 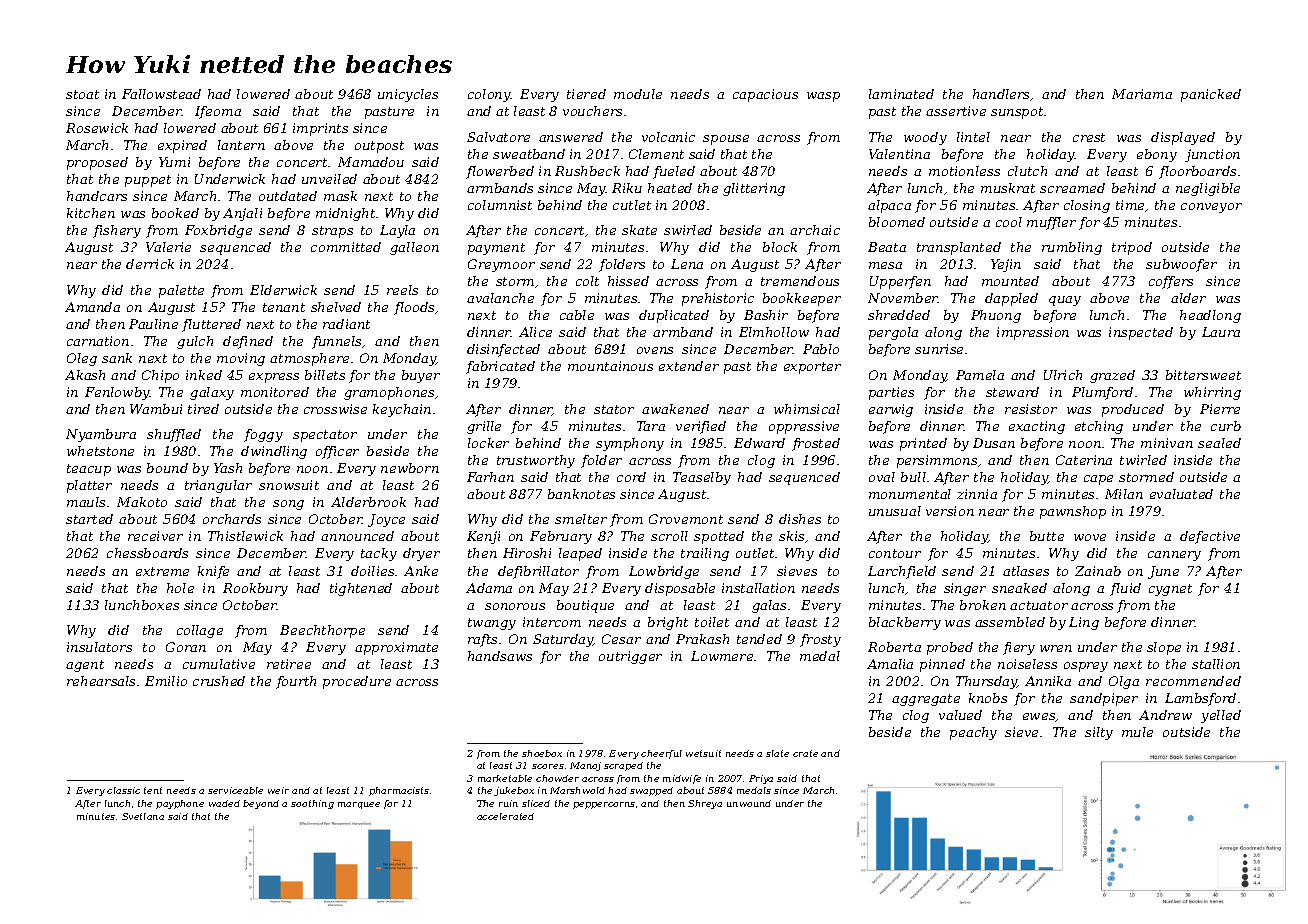 I want to click on oval, so click(x=882, y=477).
